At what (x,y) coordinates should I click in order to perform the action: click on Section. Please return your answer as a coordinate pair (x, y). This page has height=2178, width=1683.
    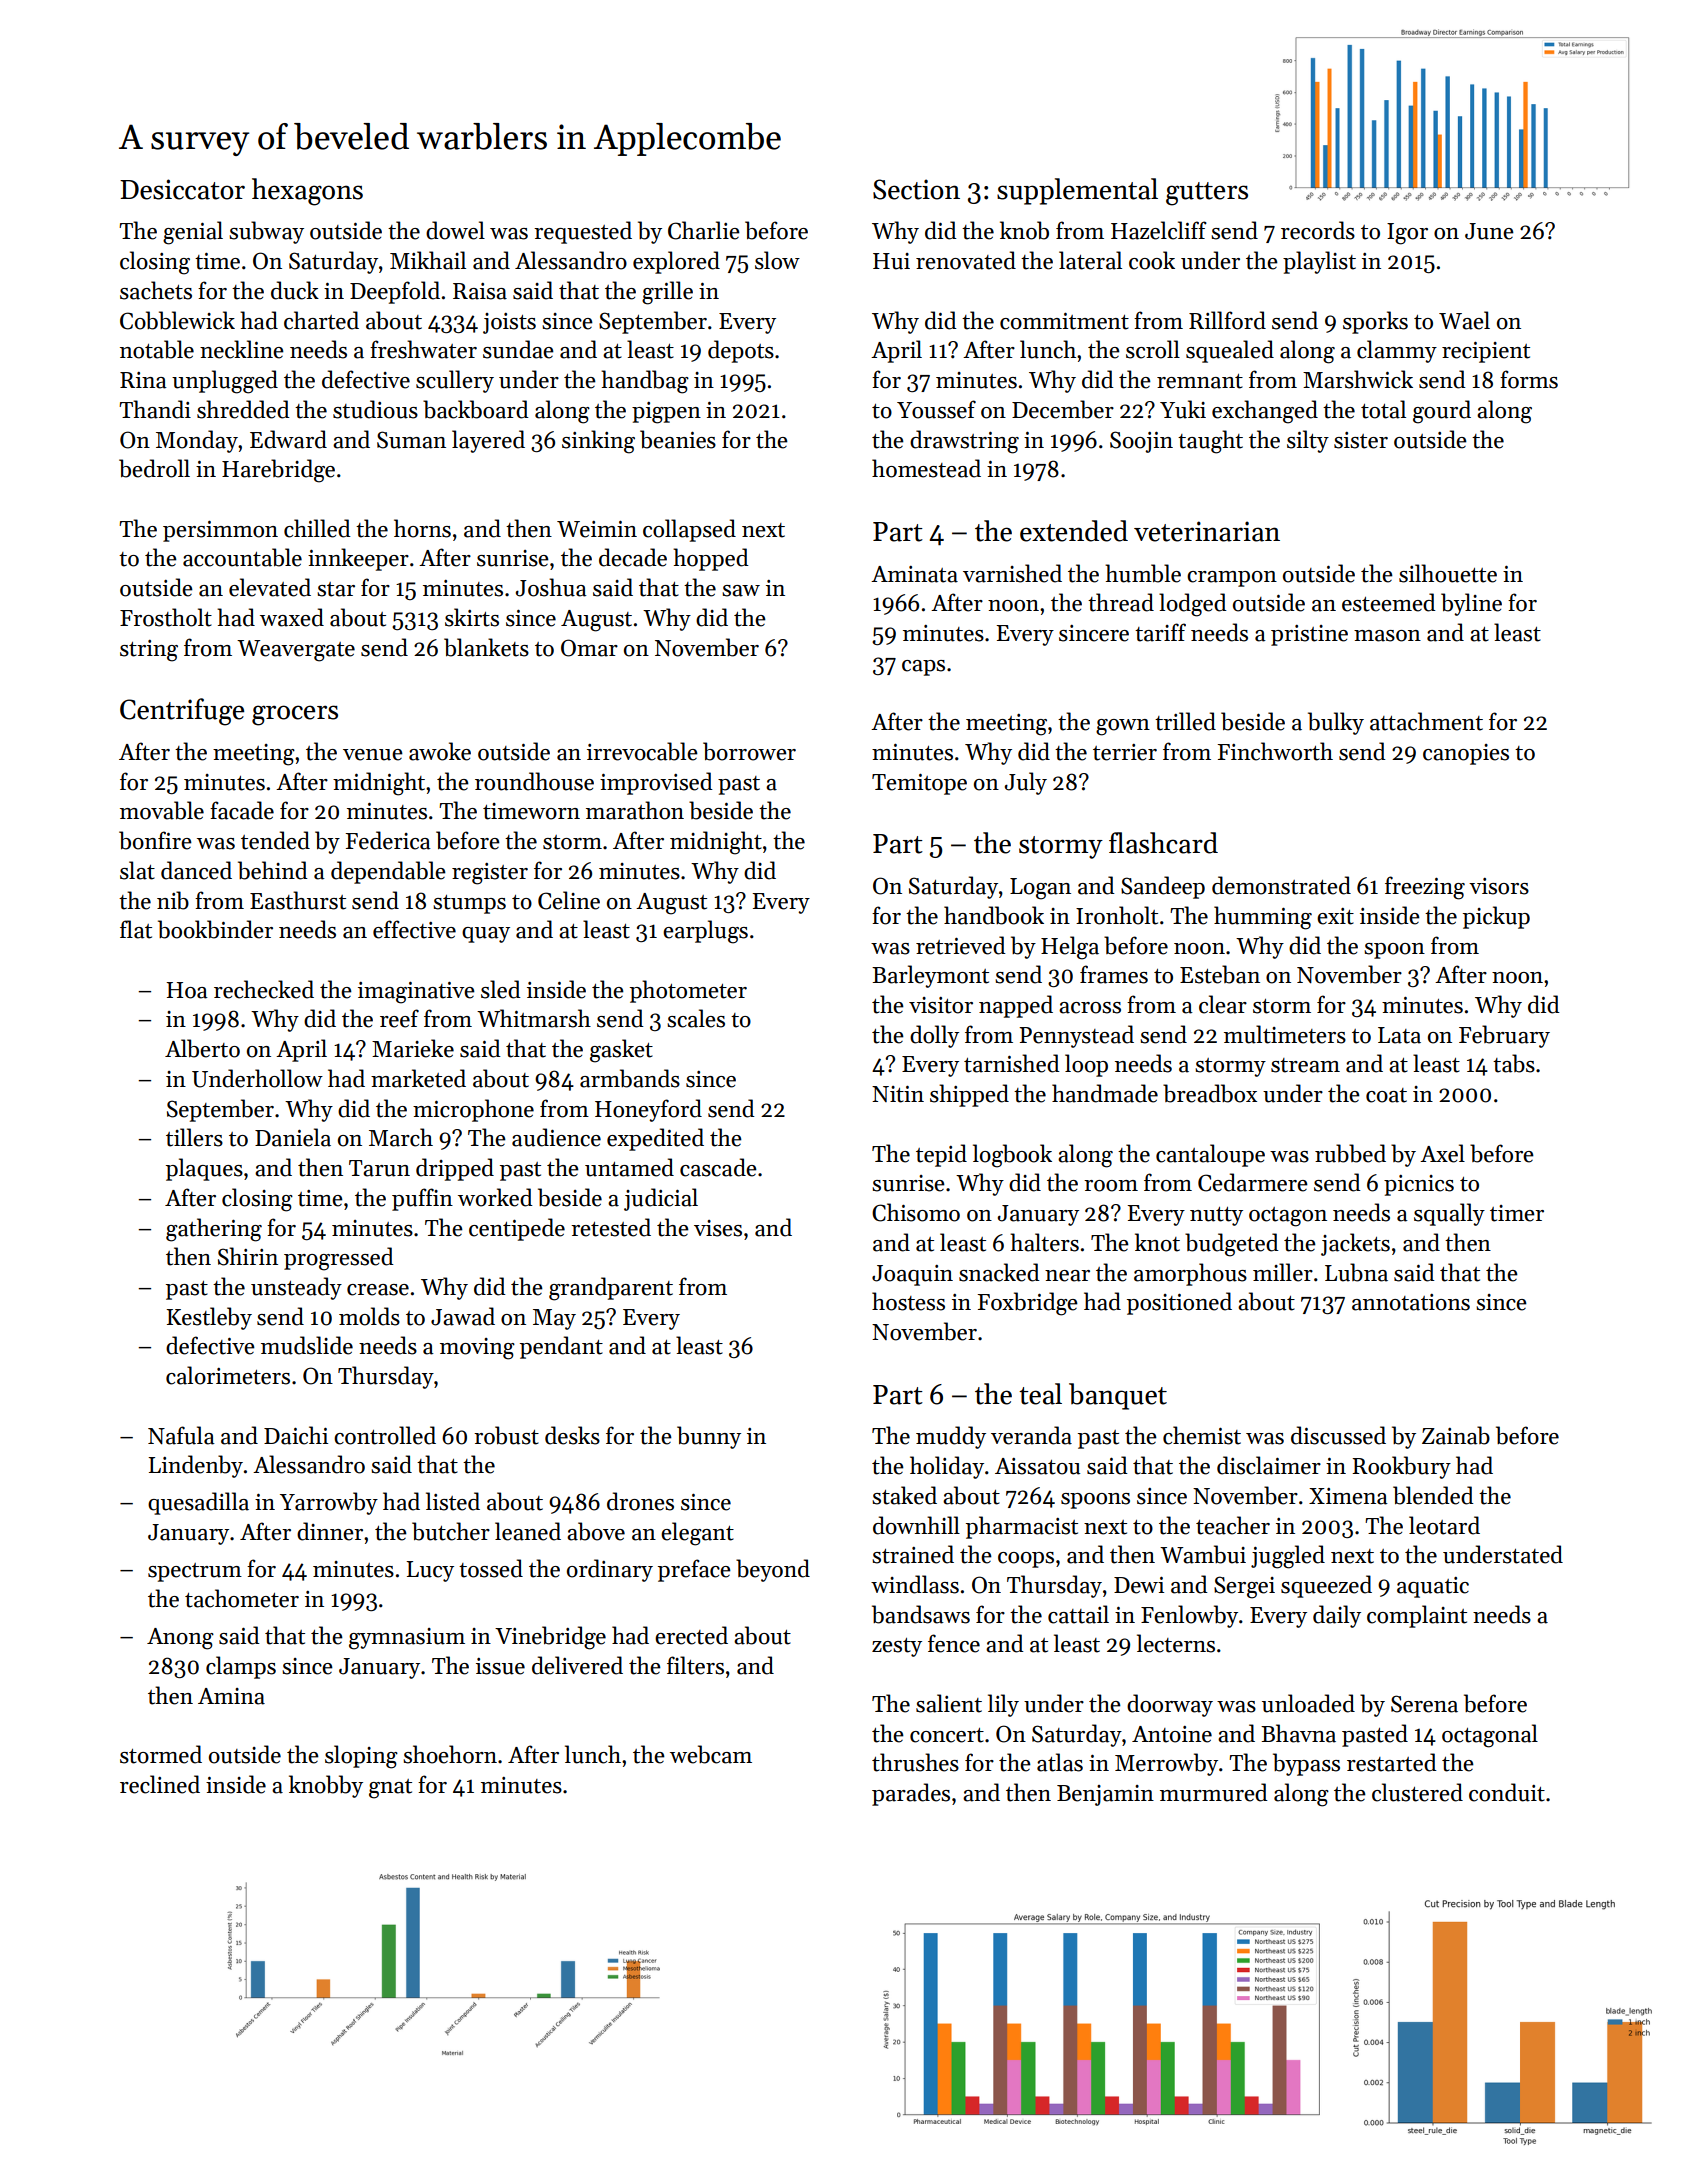
    Looking at the image, I should click on (916, 189).
